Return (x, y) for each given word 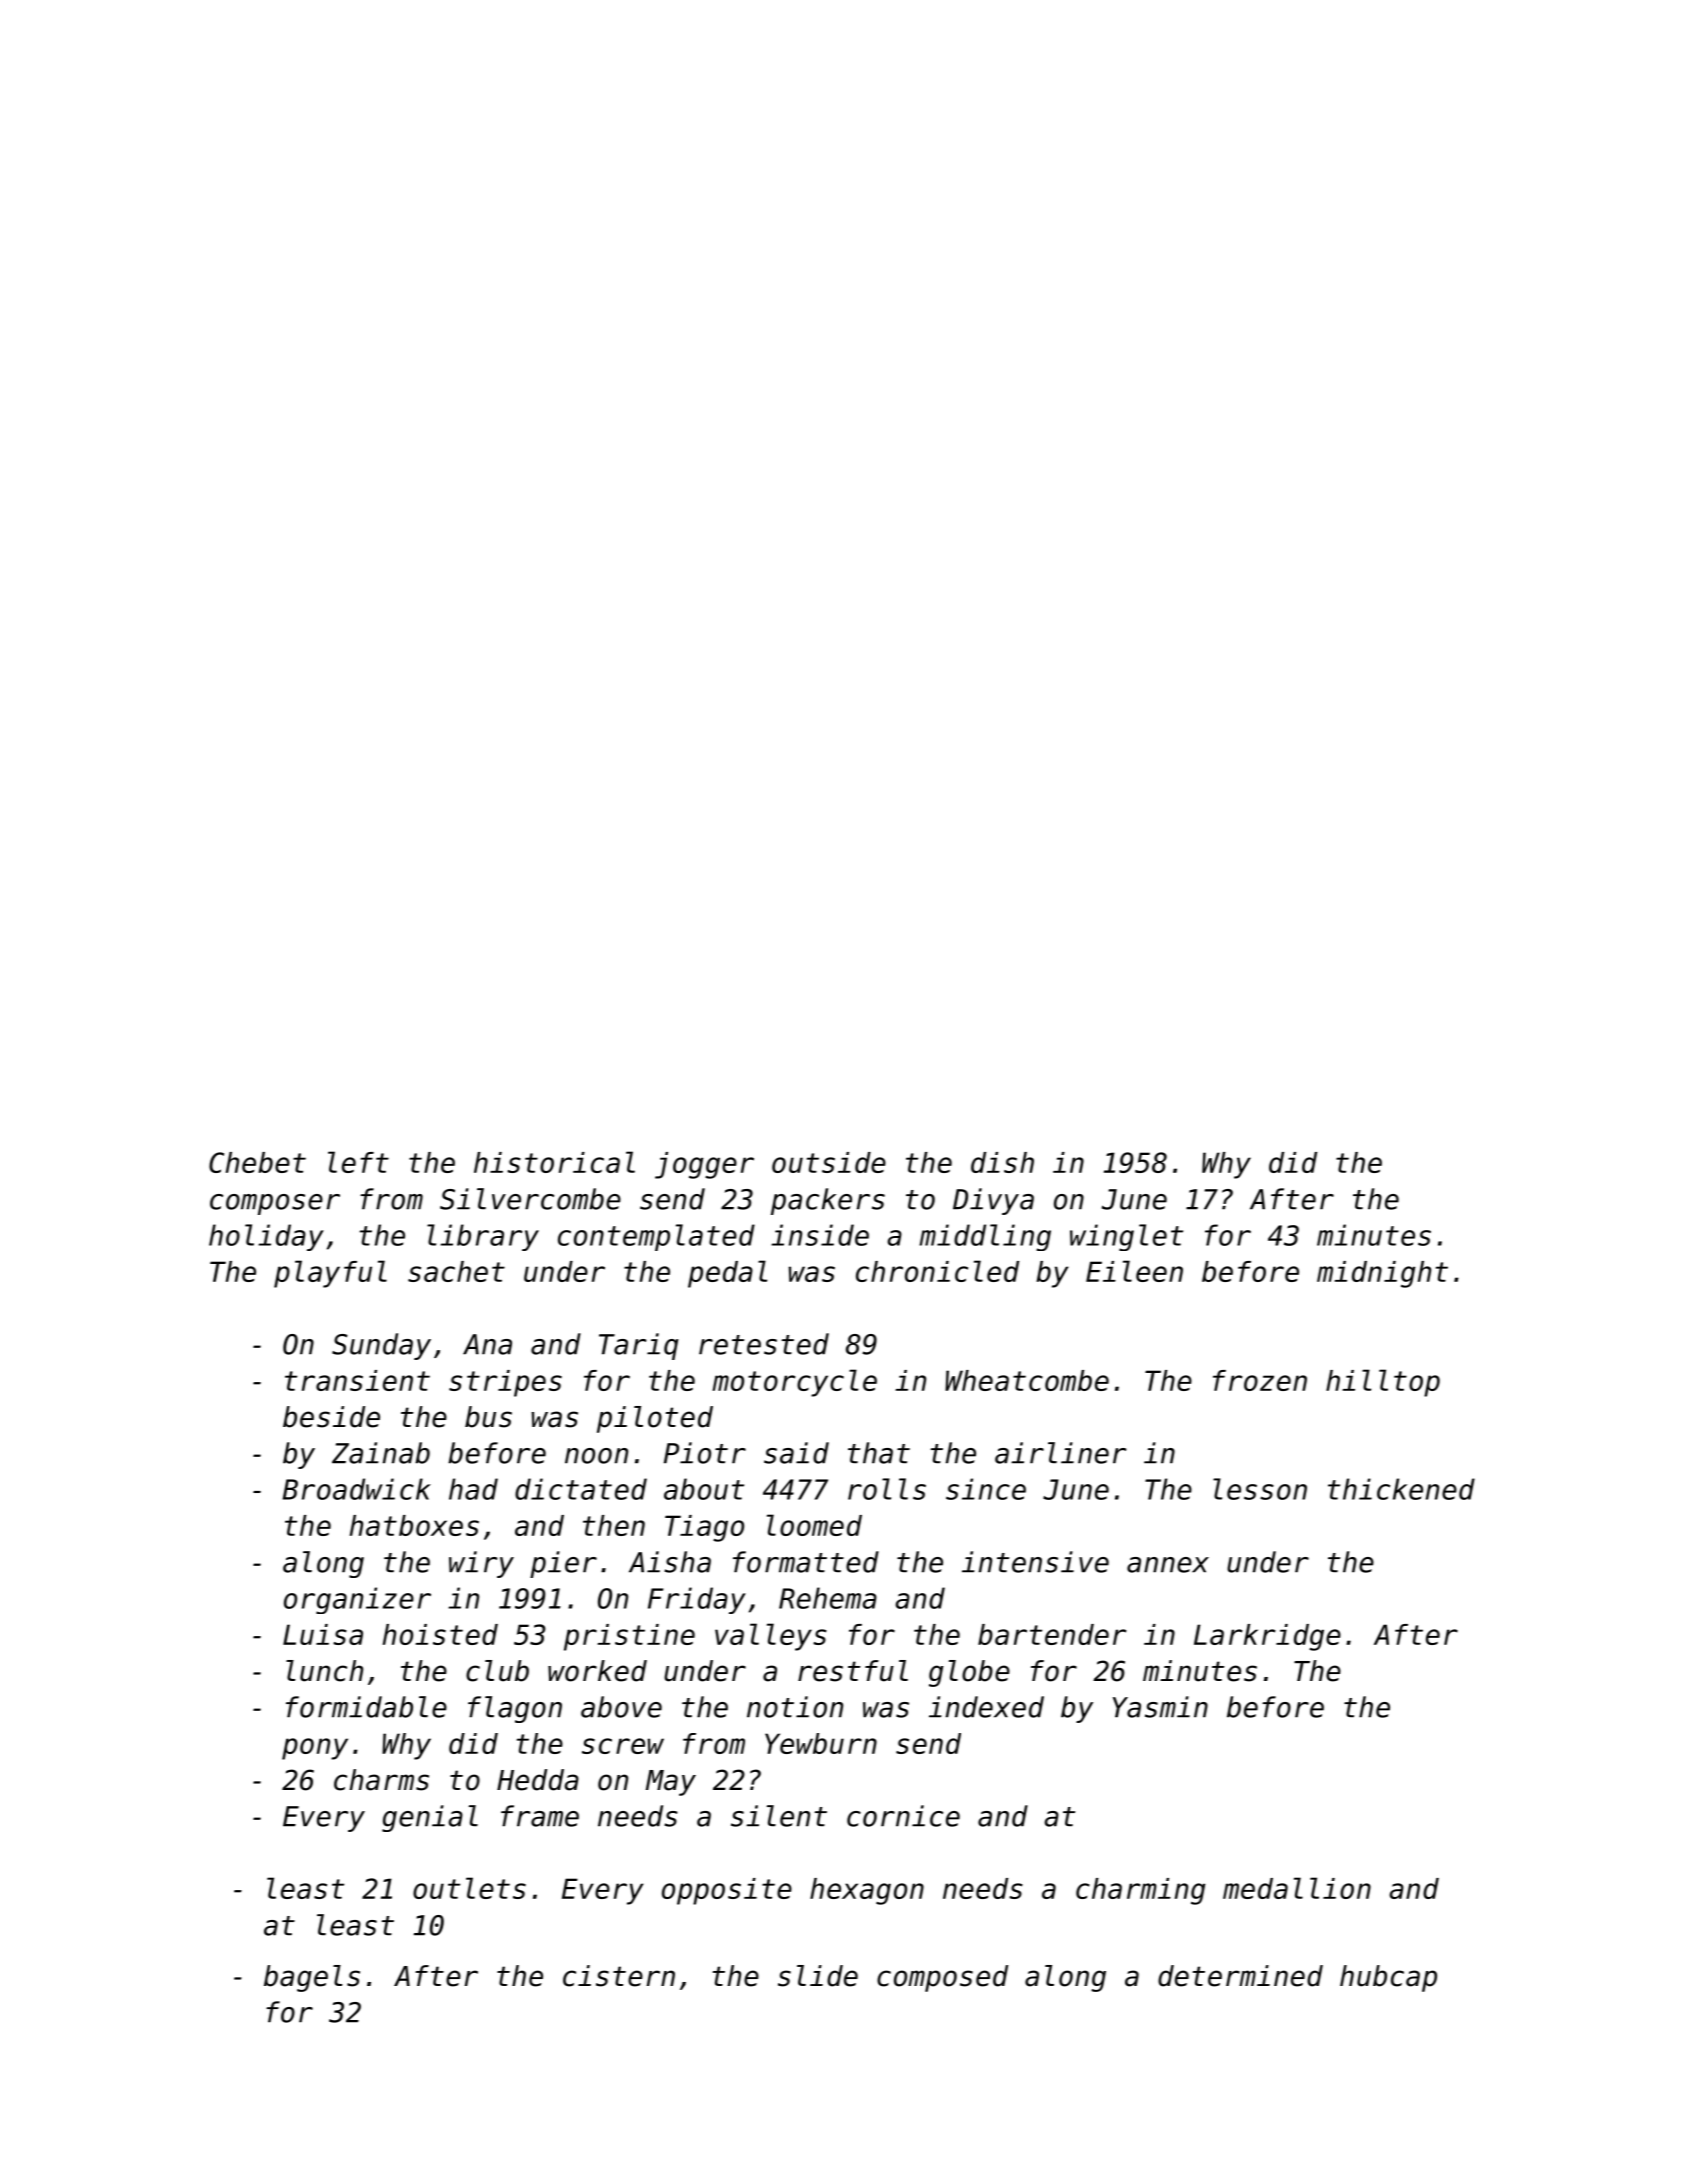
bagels (312, 1978)
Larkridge (1267, 1637)
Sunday (381, 1346)
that (879, 1453)
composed (942, 1978)
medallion (1297, 1888)
